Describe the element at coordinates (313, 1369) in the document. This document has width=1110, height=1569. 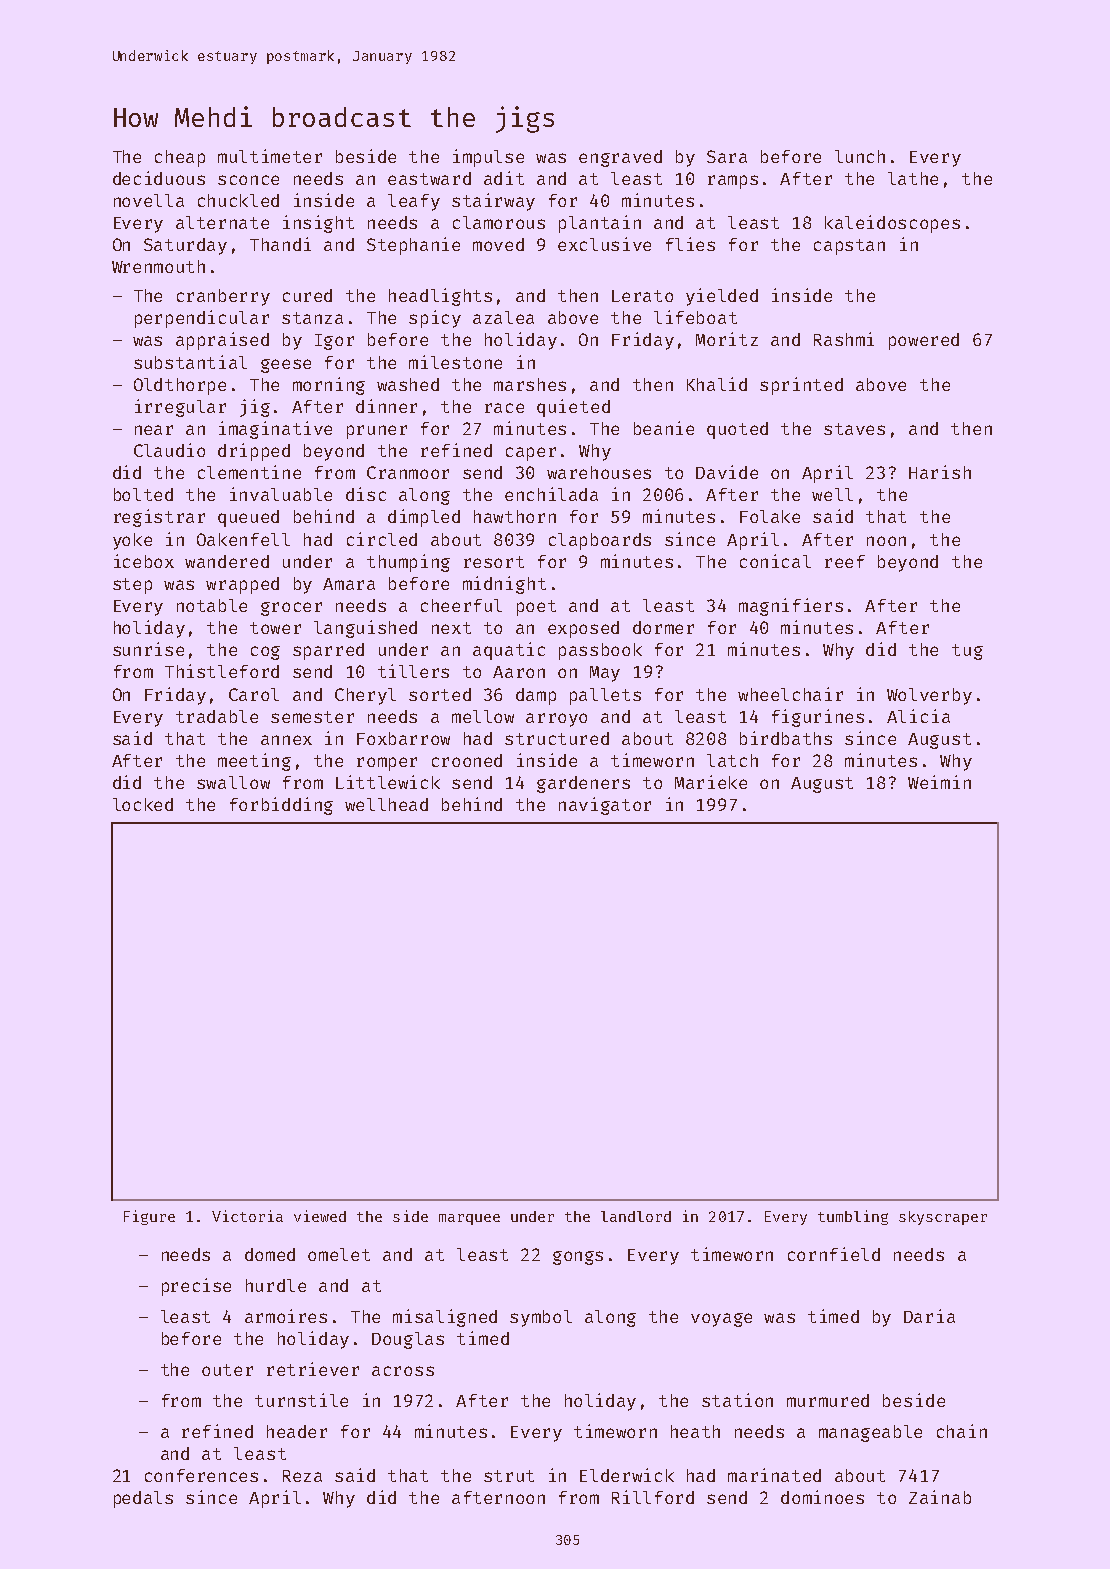
I see `retriever` at that location.
